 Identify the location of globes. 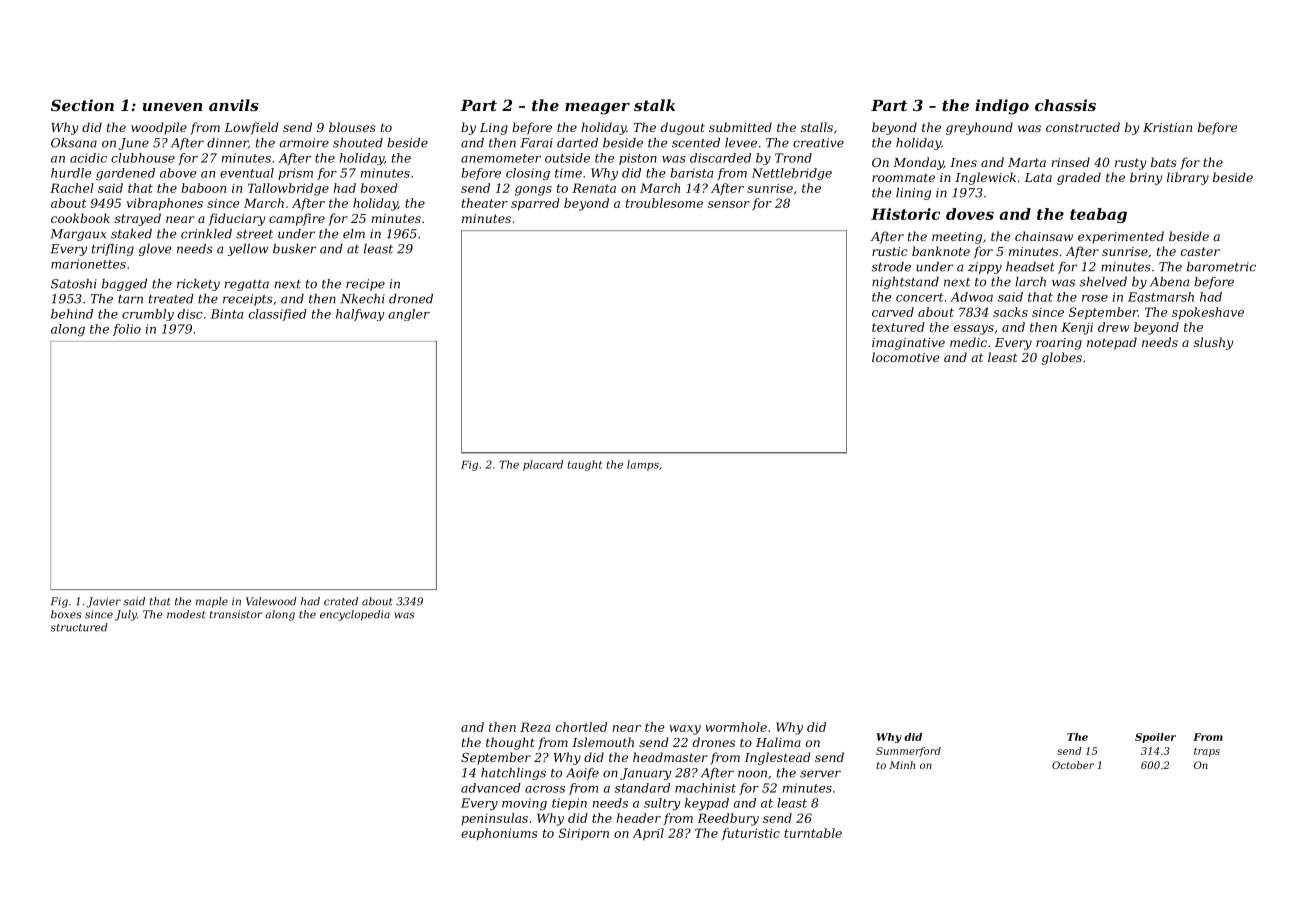
(1062, 358).
